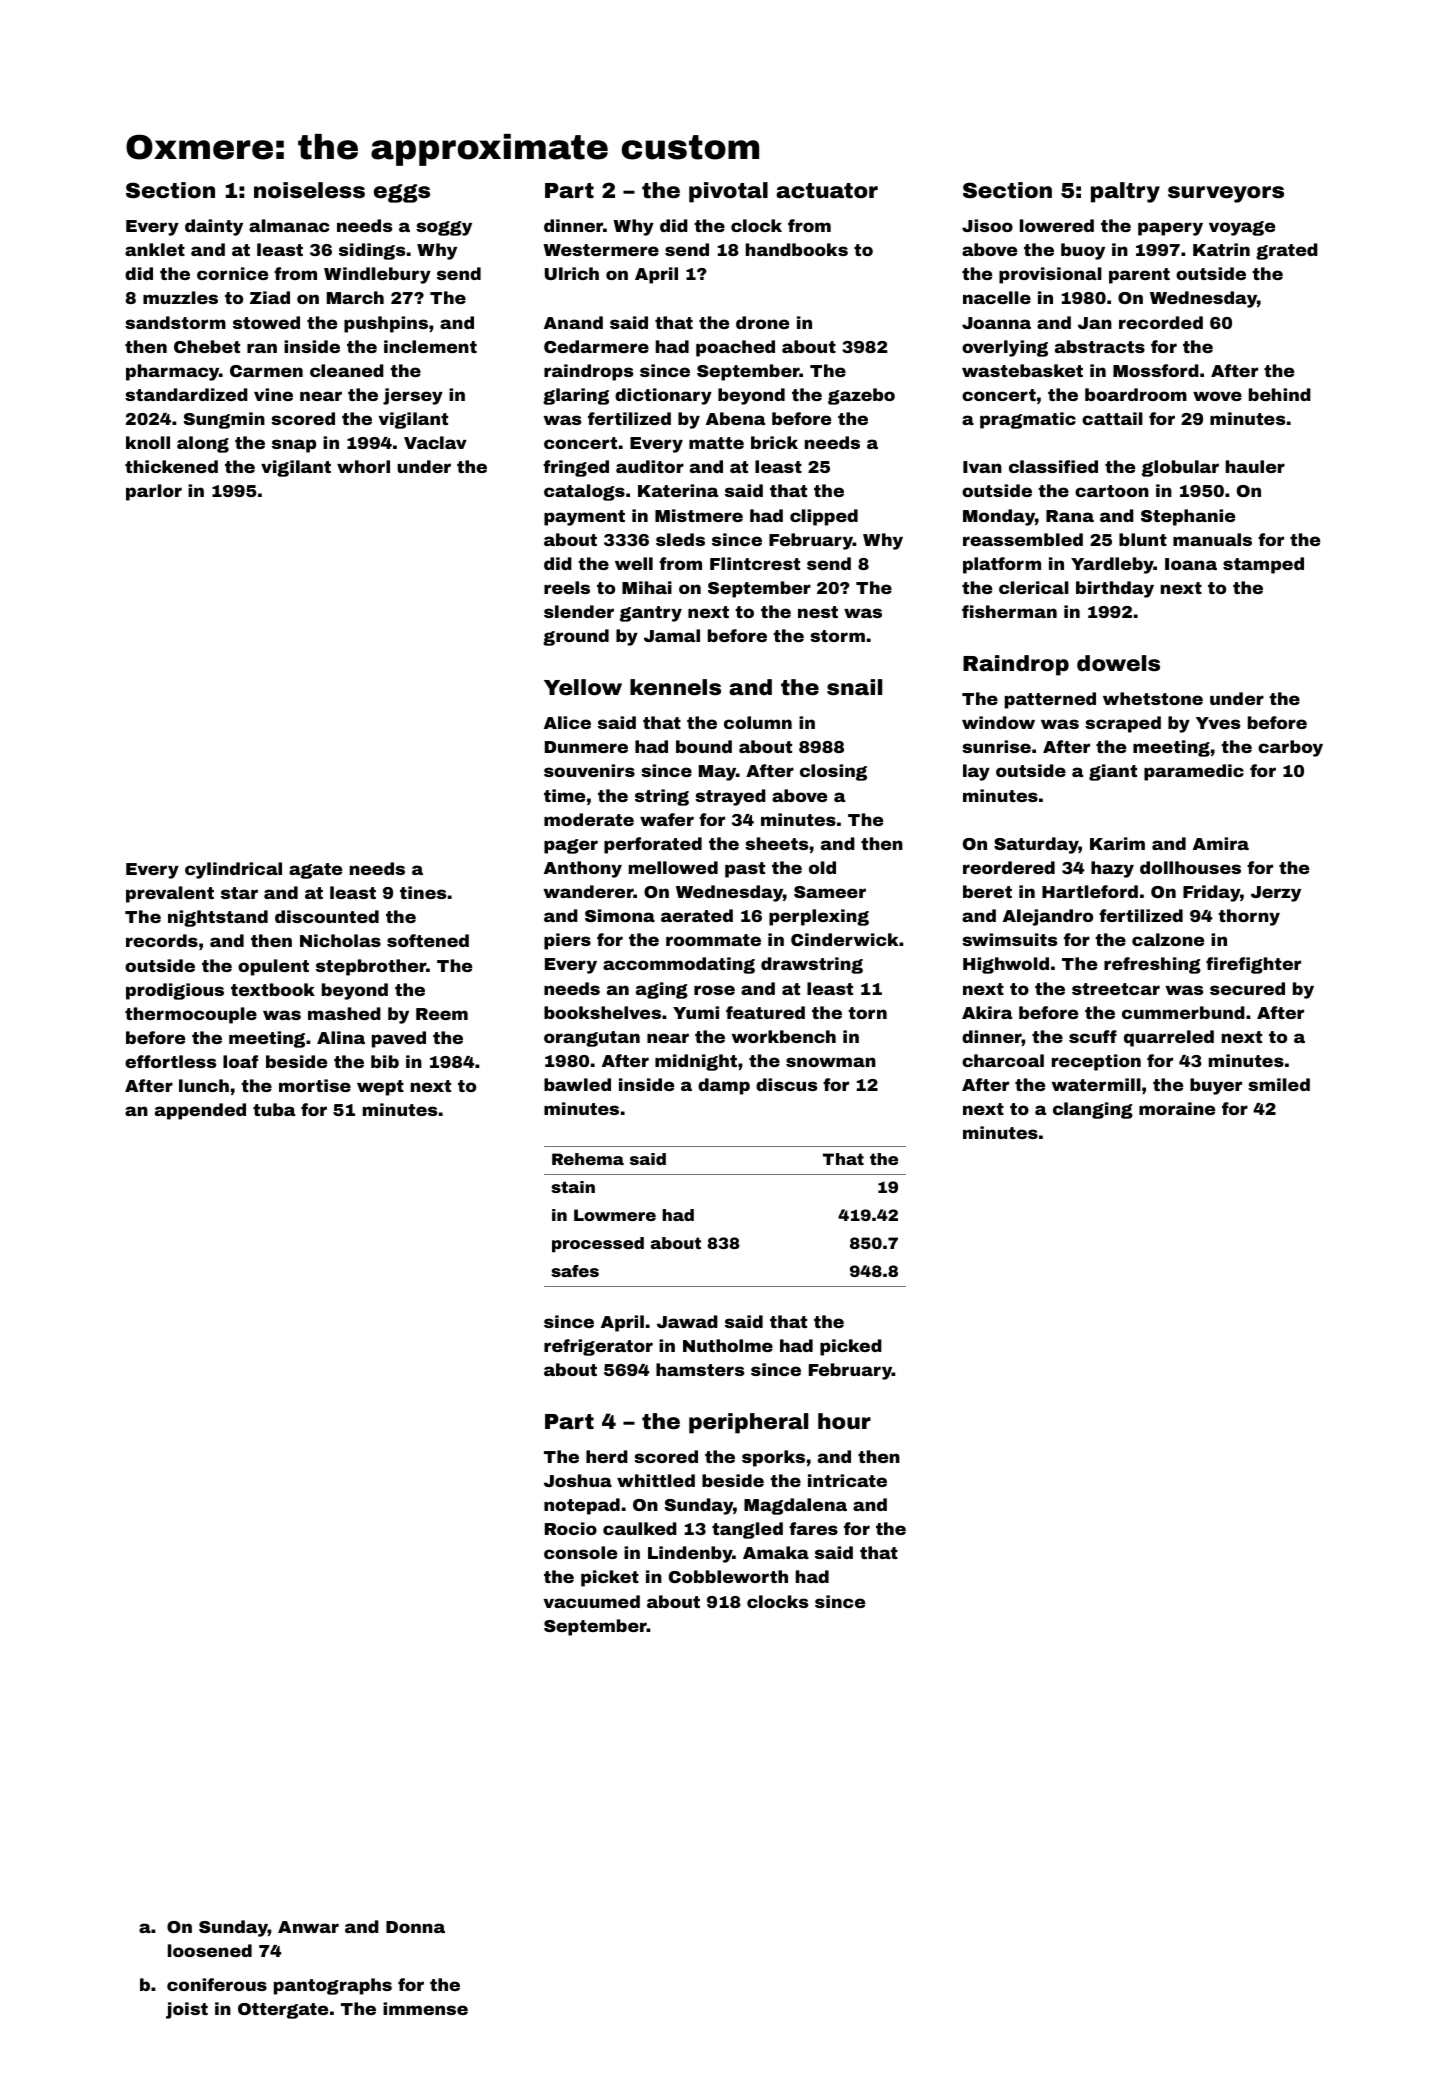 This image has width=1450, height=2100. Describe the element at coordinates (851, 1347) in the image. I see `picked` at that location.
